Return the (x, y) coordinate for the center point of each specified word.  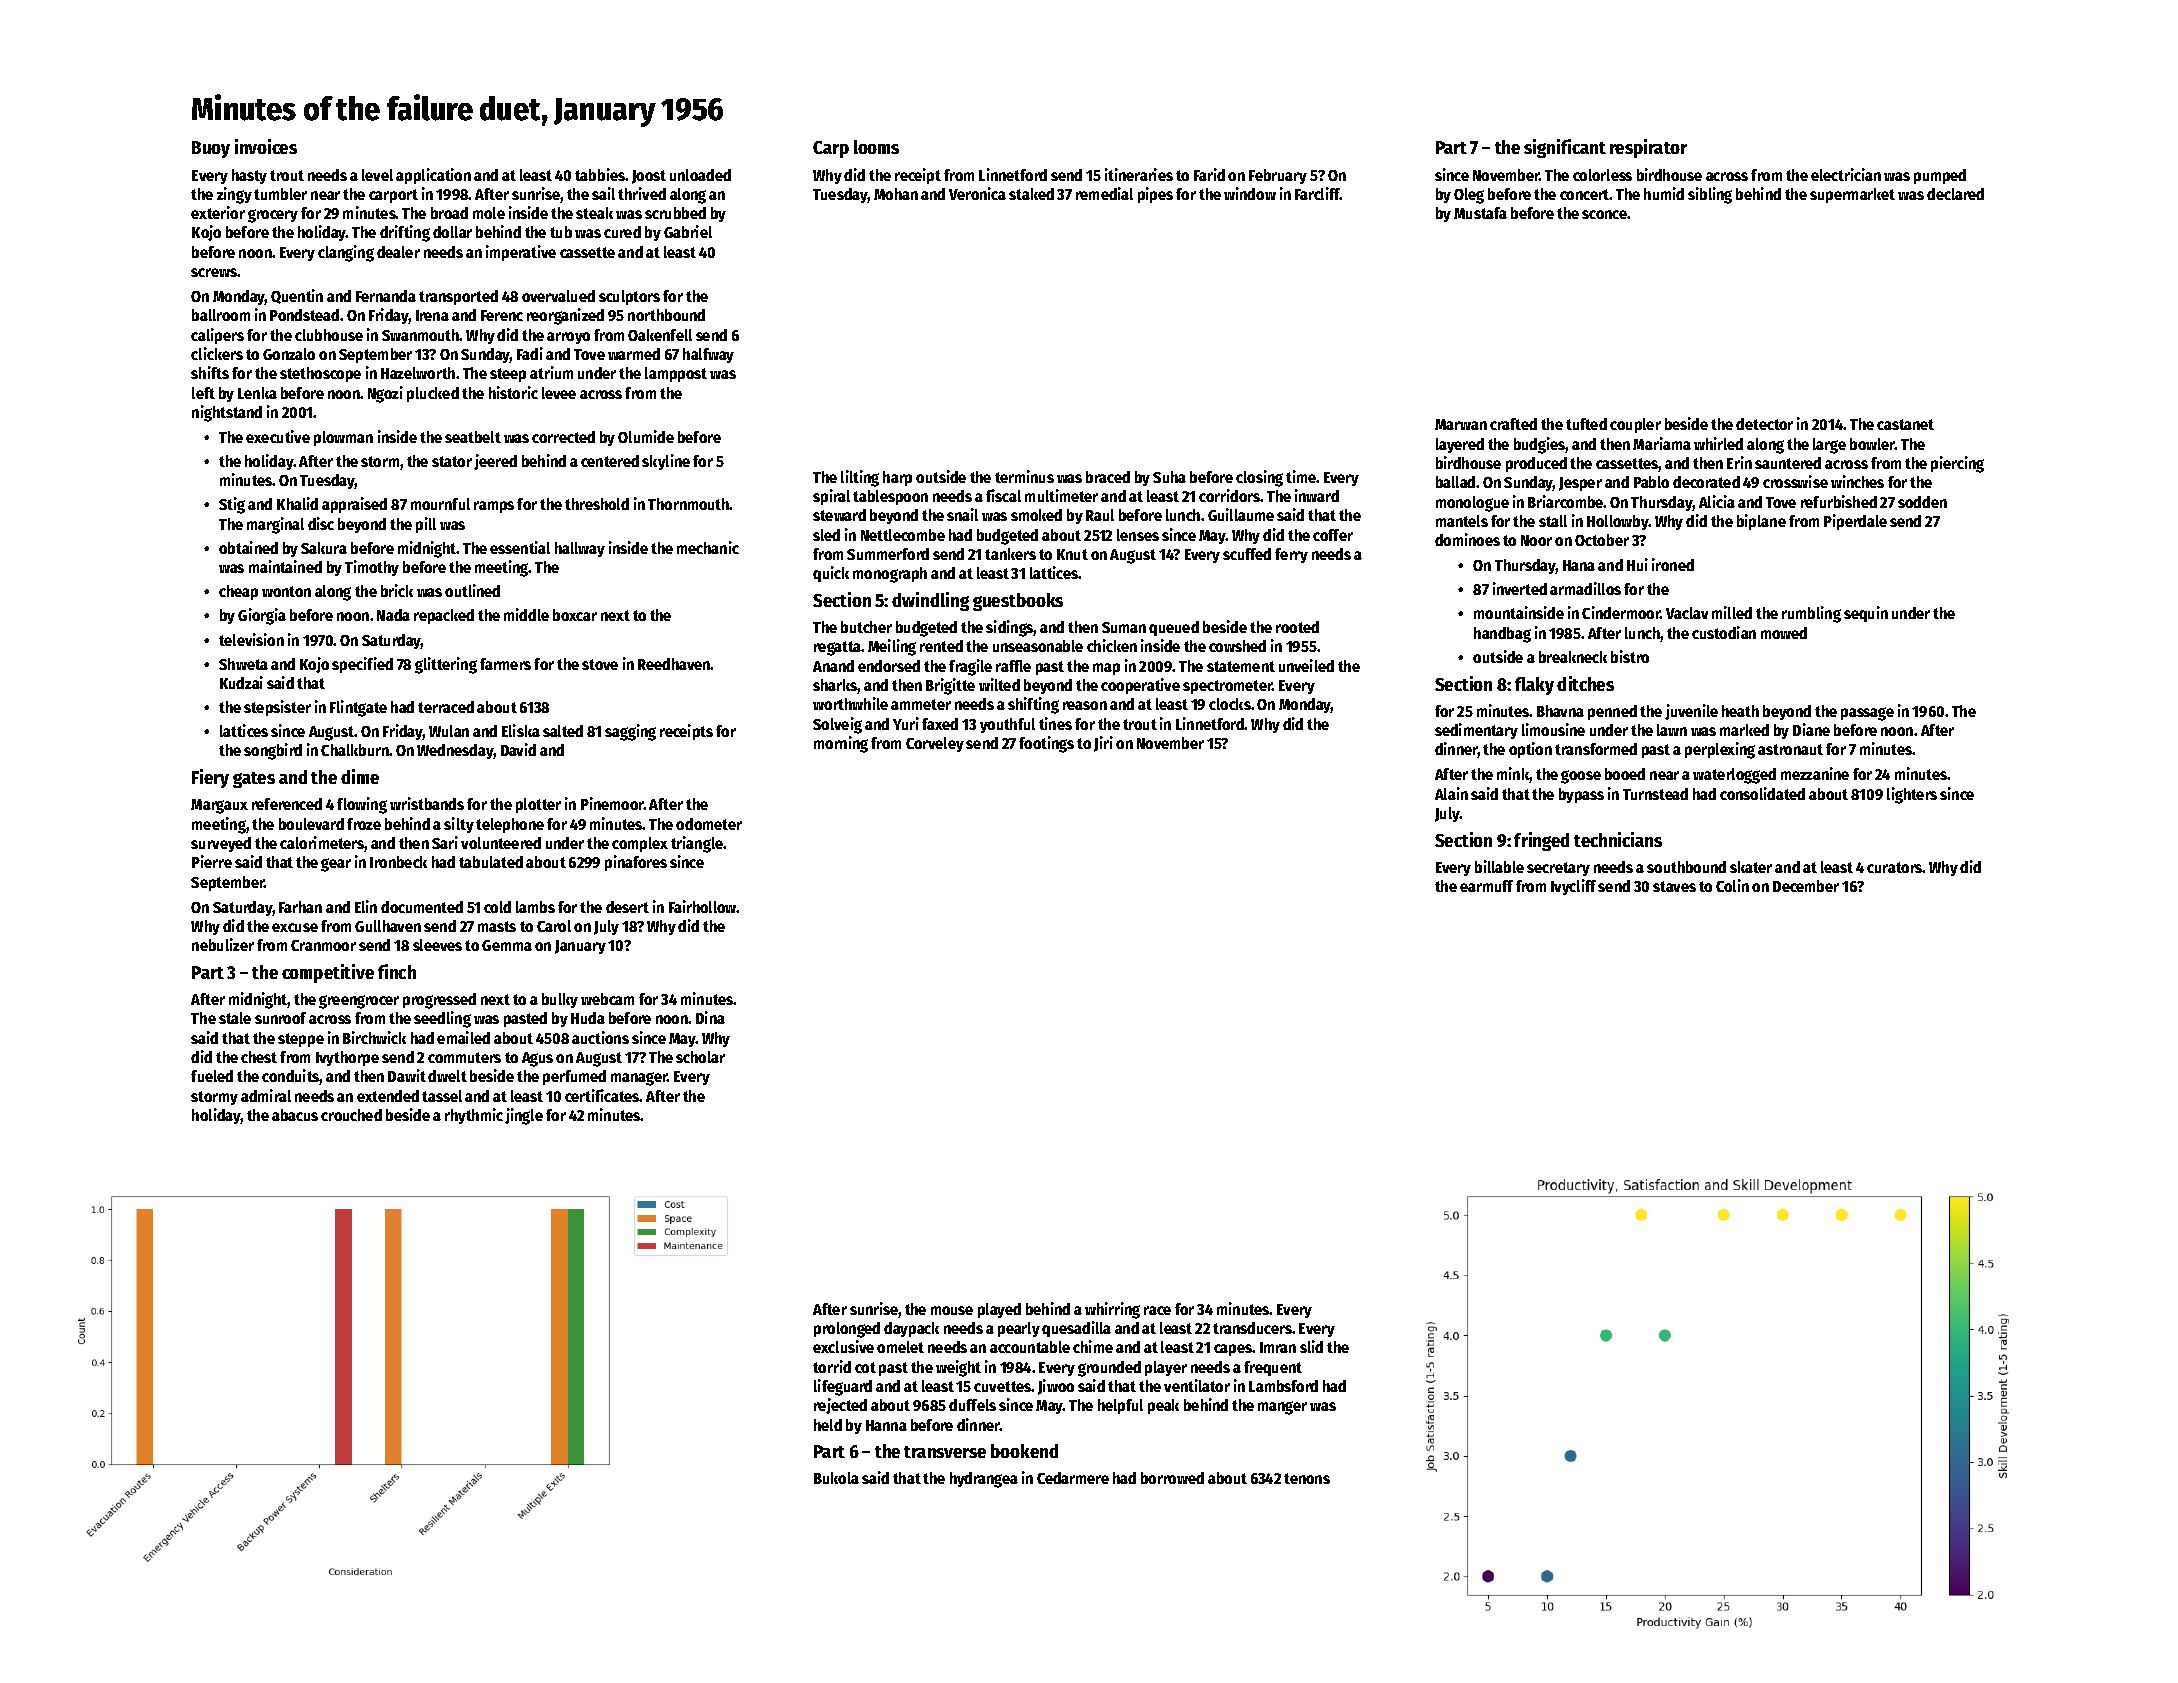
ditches (1585, 683)
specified (362, 665)
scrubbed (675, 213)
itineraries (1139, 174)
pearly (1019, 1329)
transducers (1252, 1328)
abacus (295, 1115)
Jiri (1103, 744)
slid (1311, 1346)
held (828, 1425)
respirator (1648, 148)
